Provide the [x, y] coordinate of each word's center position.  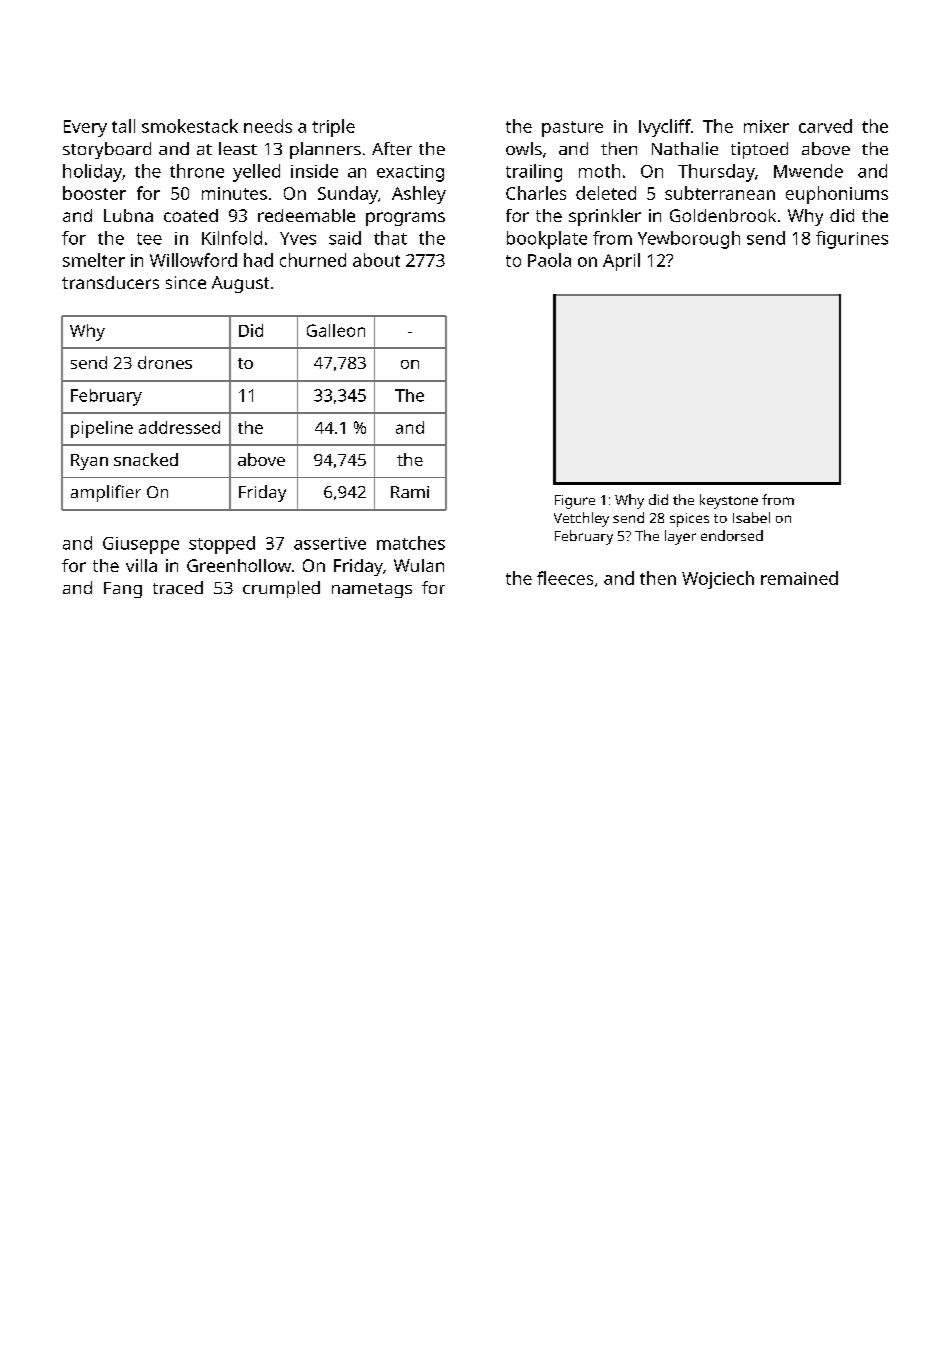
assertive [330, 543]
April [621, 262]
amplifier [106, 493]
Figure [575, 502]
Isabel [751, 517]
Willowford [193, 260]
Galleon [336, 330]
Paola [549, 260]
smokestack [190, 126]
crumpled [281, 589]
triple [333, 128]
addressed [179, 427]
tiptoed [759, 150]
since [186, 282]
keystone [729, 501]
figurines [852, 240]
